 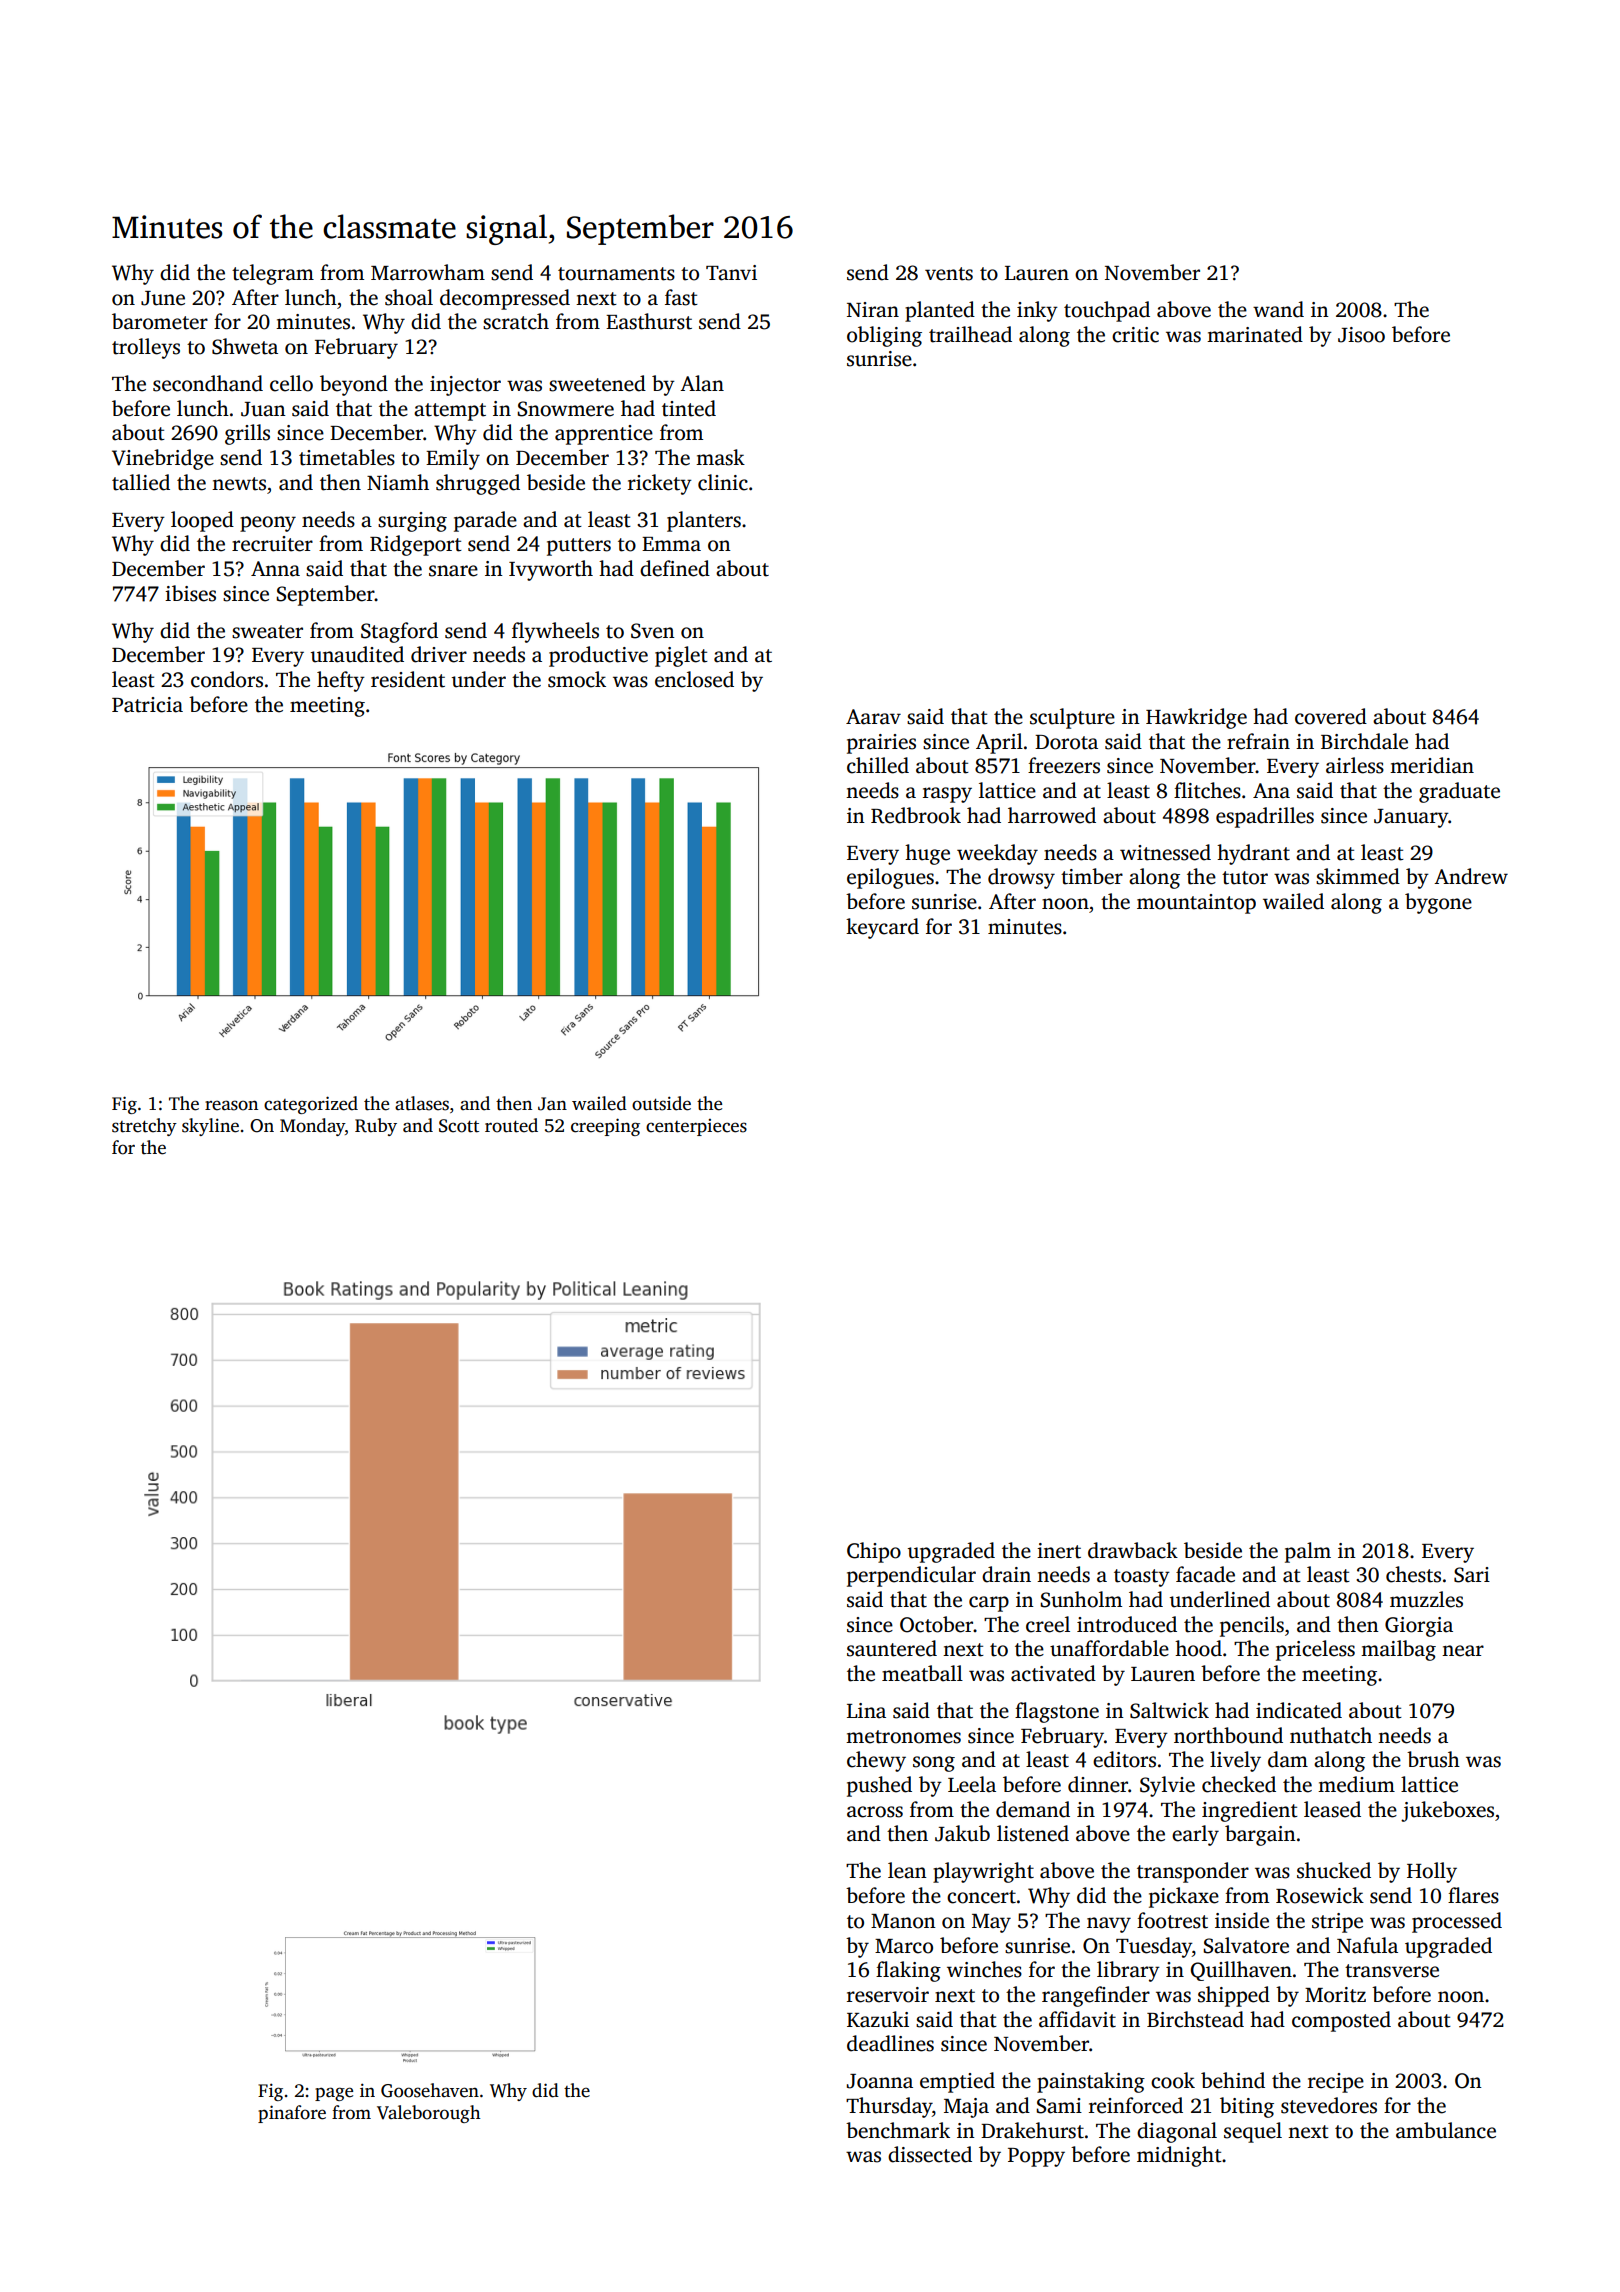 I want to click on pinafore, so click(x=292, y=2114).
